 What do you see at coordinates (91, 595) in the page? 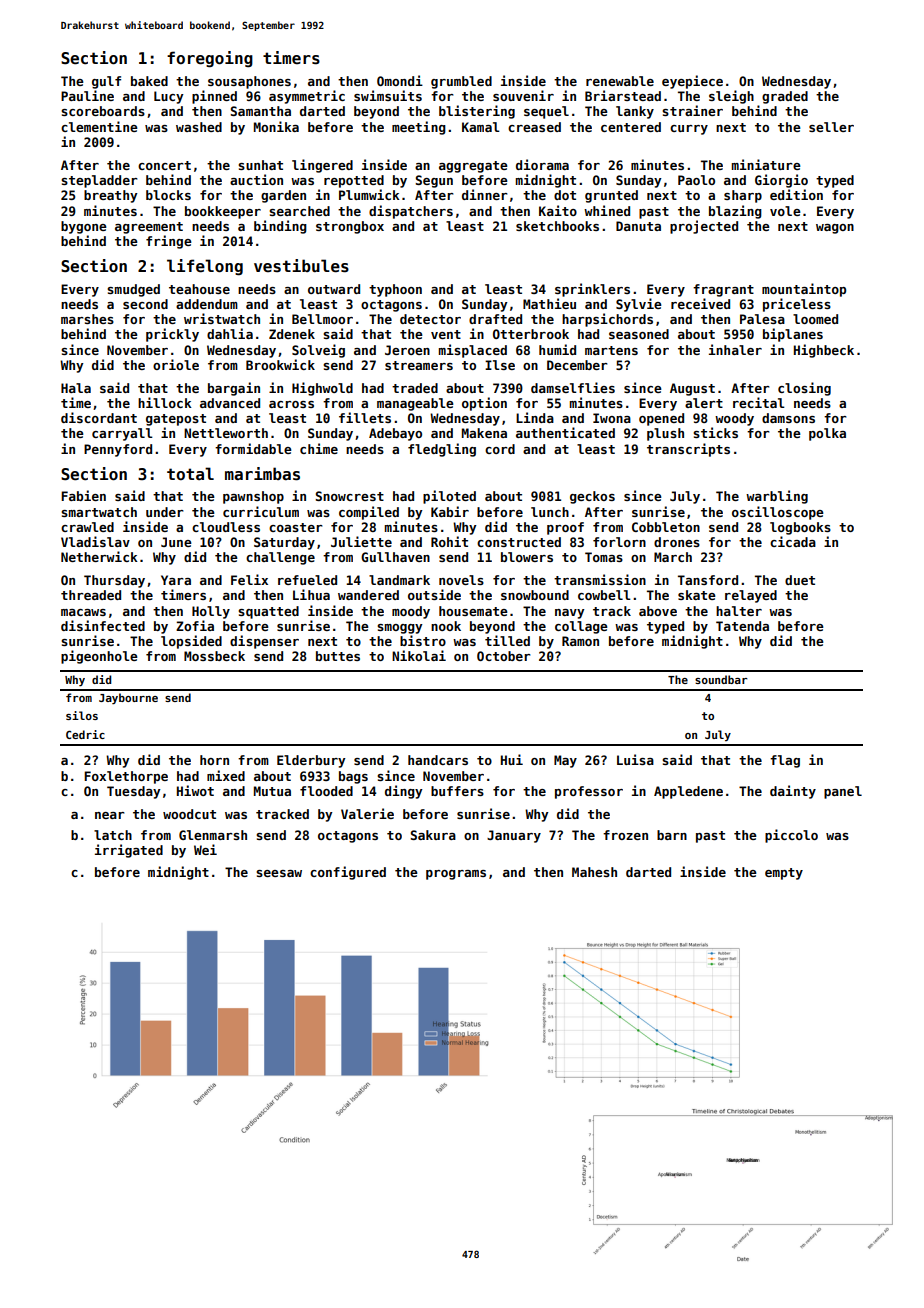
I see `threaded` at bounding box center [91, 595].
